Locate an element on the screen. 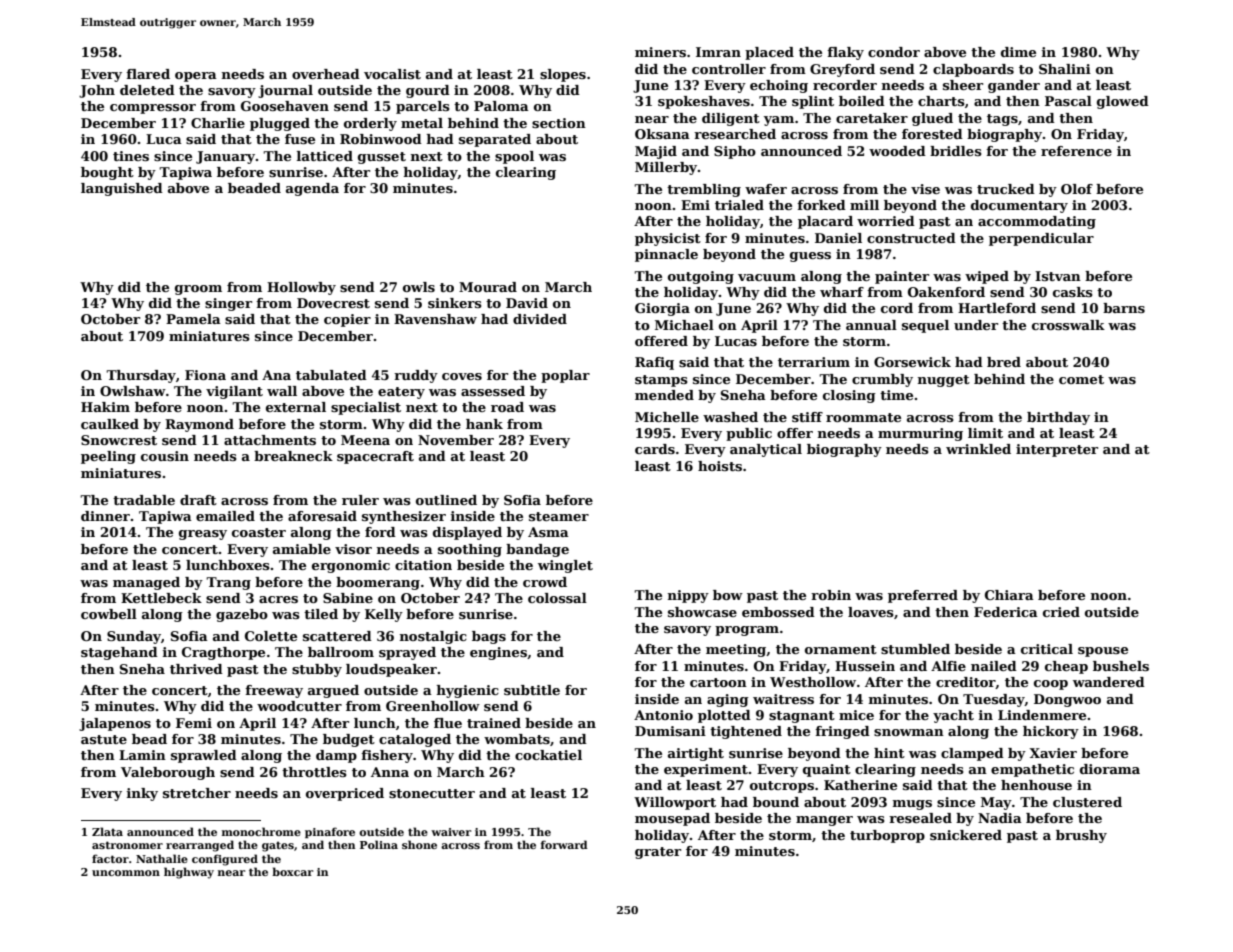 Image resolution: width=1233 pixels, height=952 pixels. grater is located at coordinates (658, 853).
